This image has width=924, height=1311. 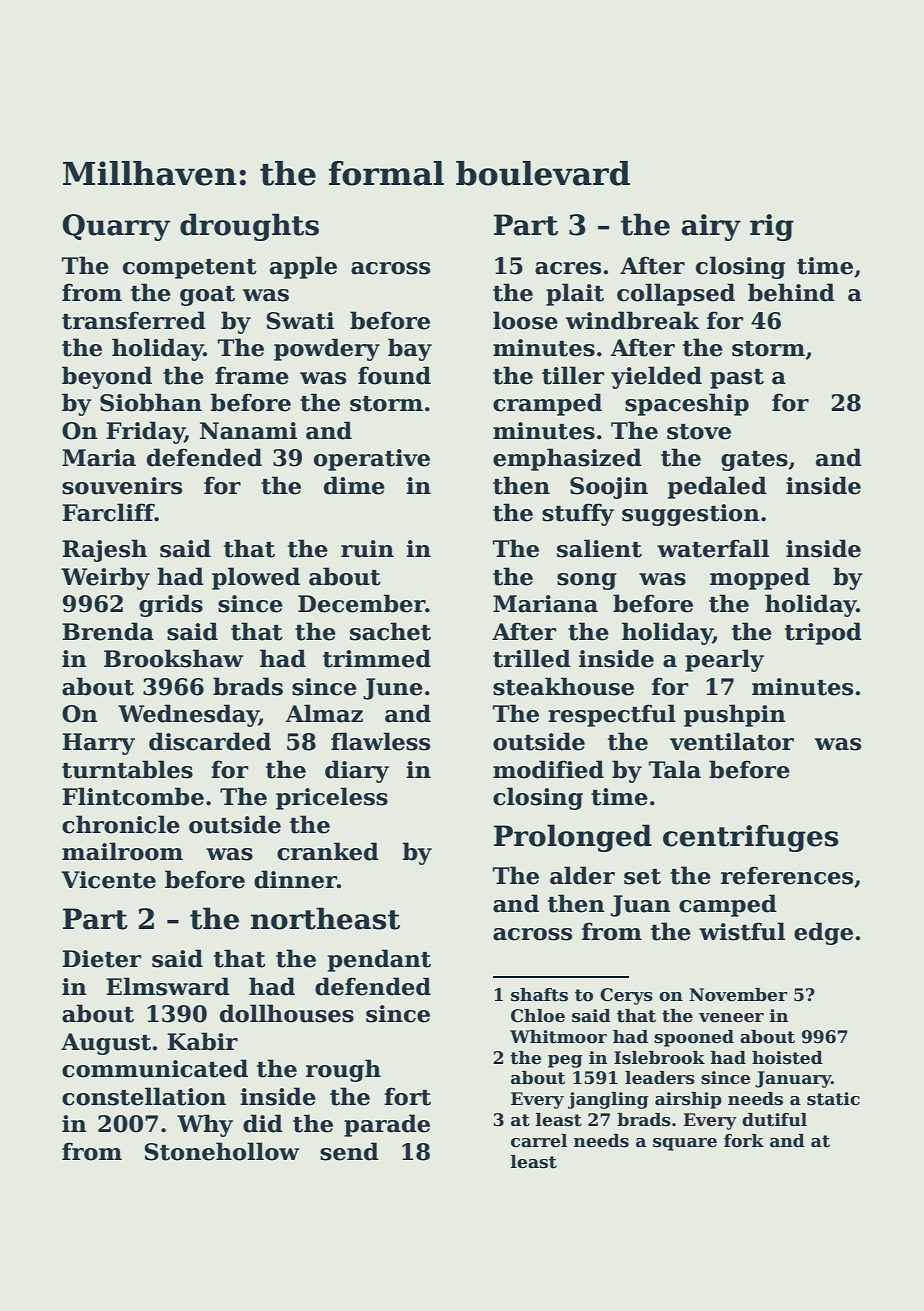 What do you see at coordinates (774, 1120) in the image?
I see `dutiful` at bounding box center [774, 1120].
